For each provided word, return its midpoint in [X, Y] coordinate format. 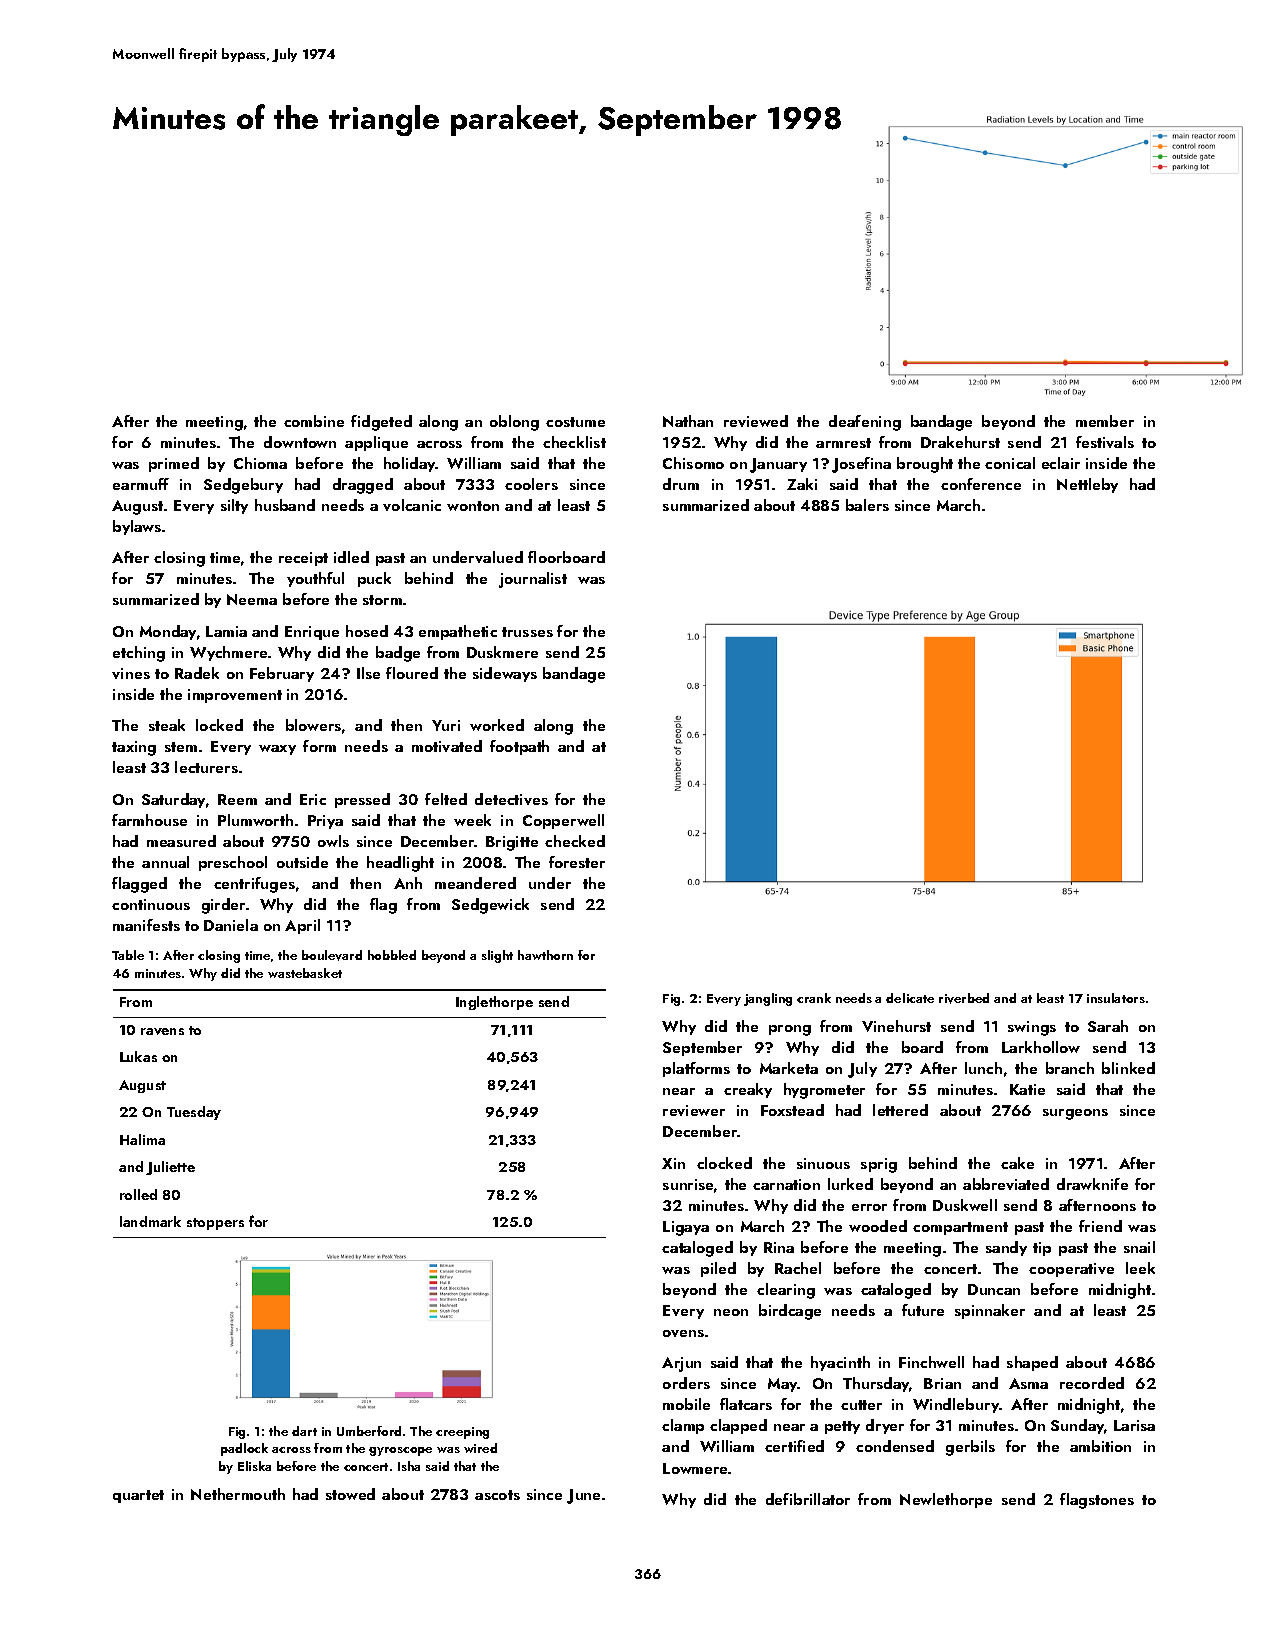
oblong [514, 423]
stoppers [215, 1224]
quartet [138, 1496]
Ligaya [686, 1228]
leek [1140, 1268]
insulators [1116, 998]
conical [1010, 463]
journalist [533, 580]
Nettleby [1087, 485]
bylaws [137, 527]
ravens [162, 1031]
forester [577, 862]
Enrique [312, 633]
